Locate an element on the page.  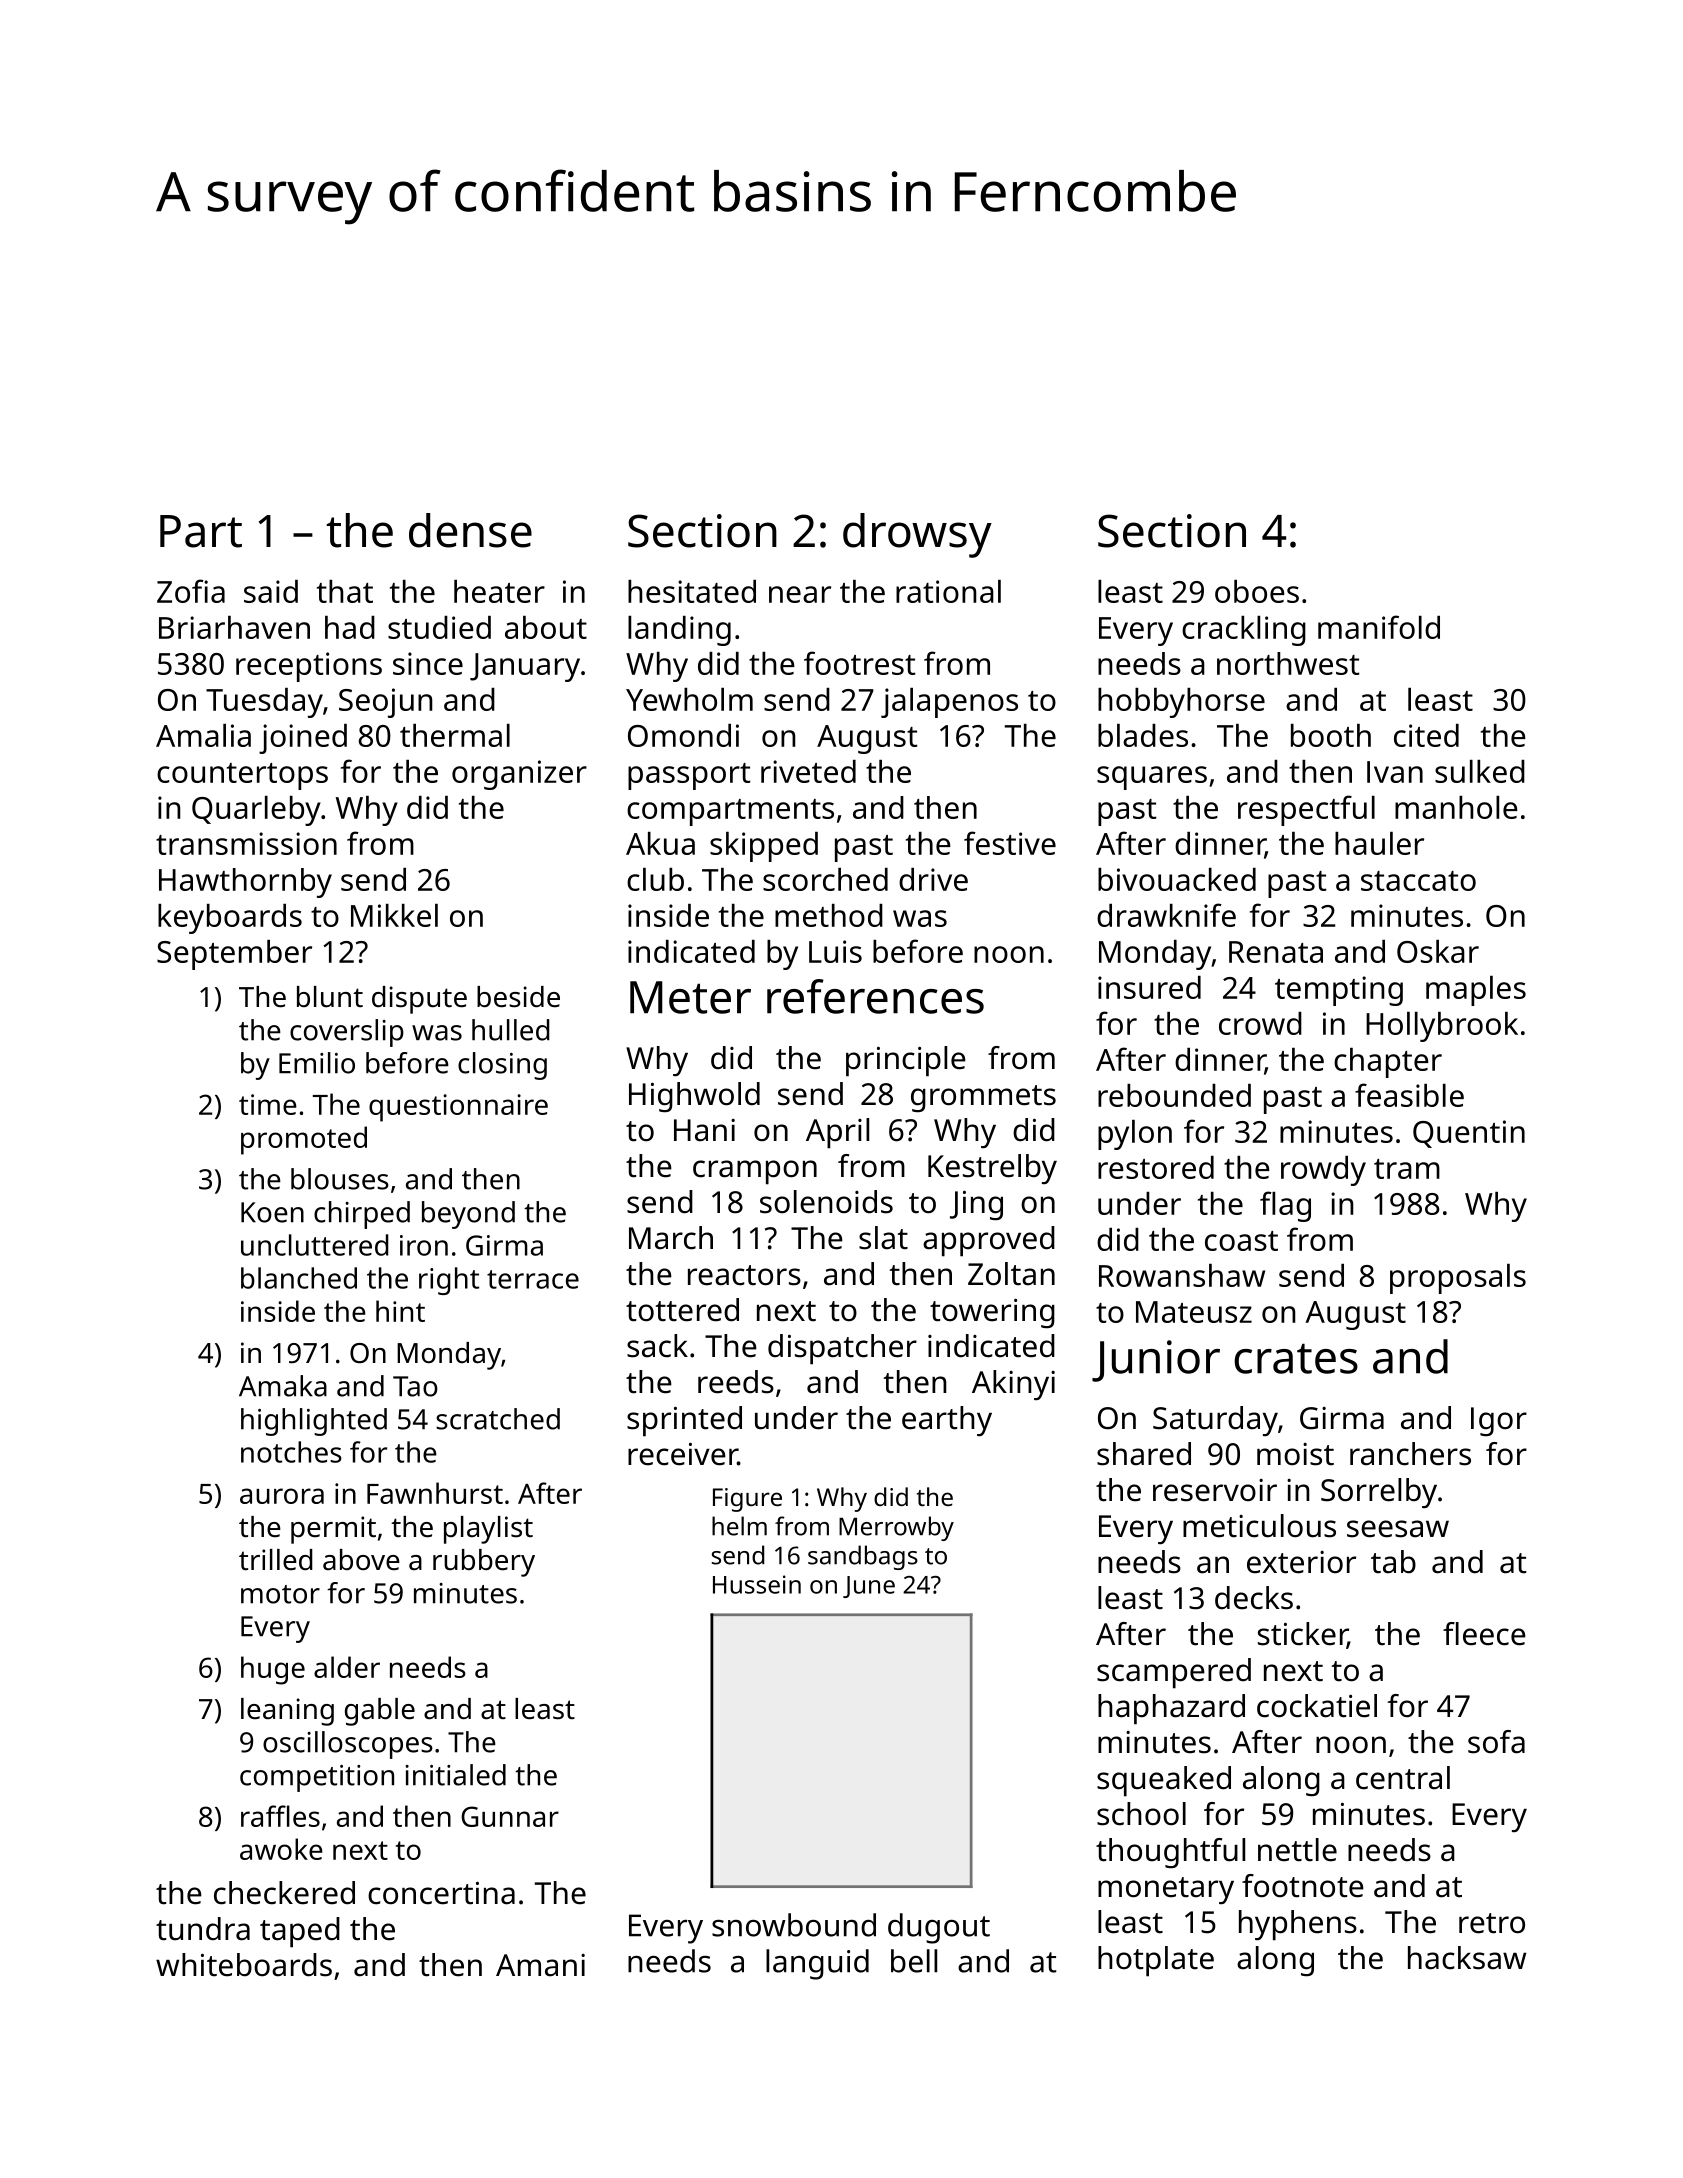
drowsy is located at coordinates (917, 535).
